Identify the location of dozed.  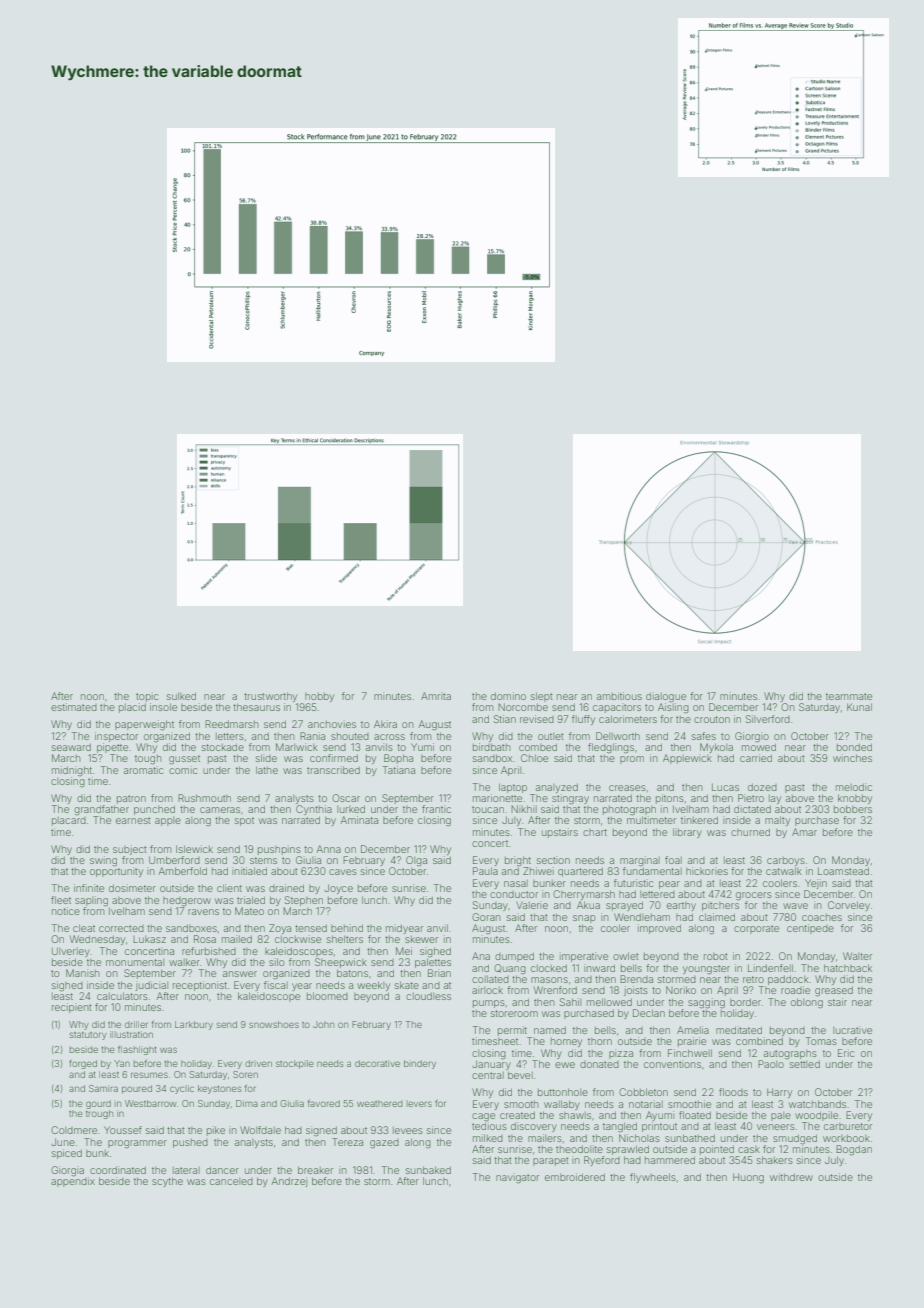
(762, 787).
